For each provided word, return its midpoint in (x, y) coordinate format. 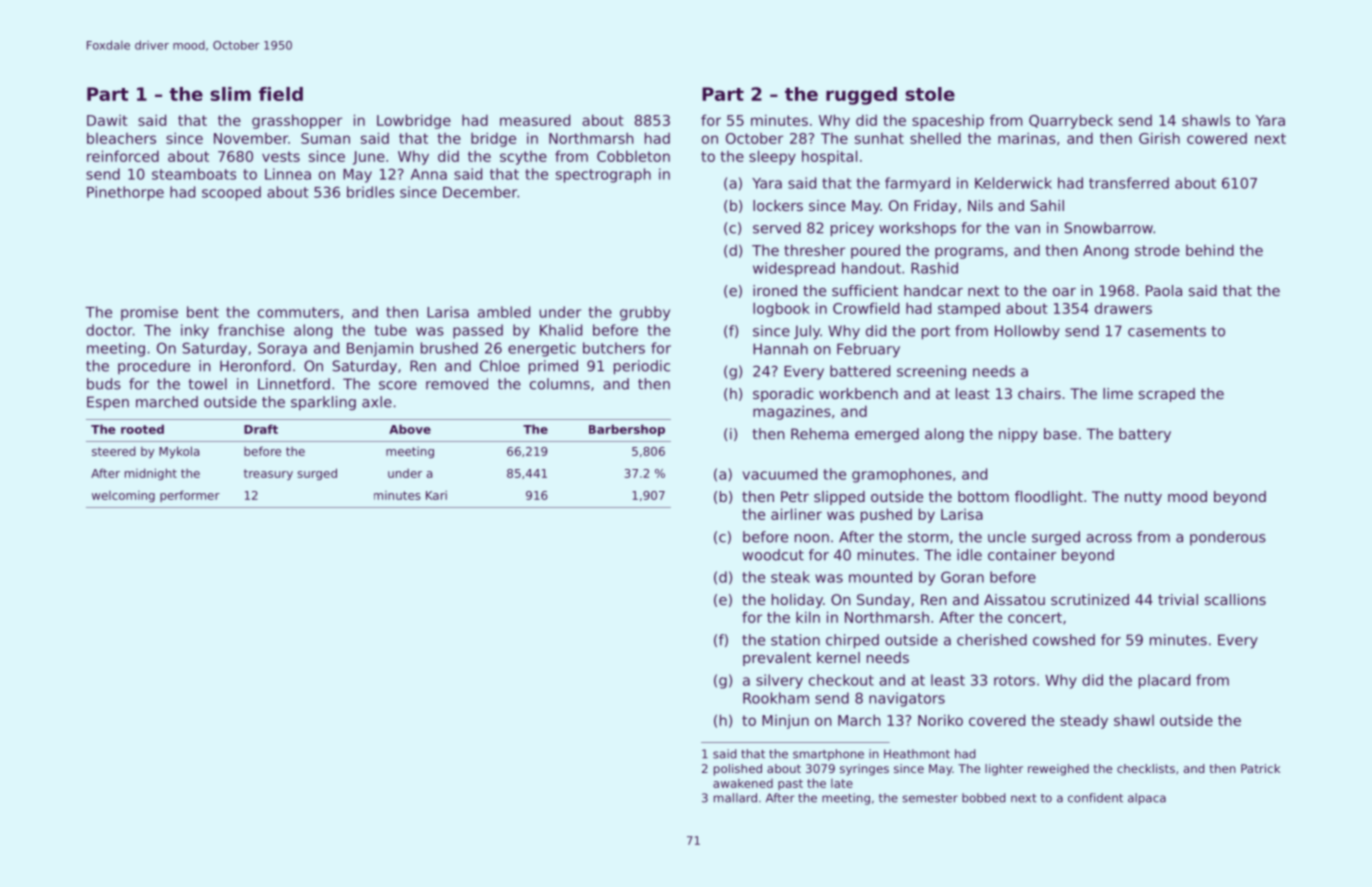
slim (230, 94)
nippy (1018, 435)
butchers (614, 348)
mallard (735, 798)
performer (190, 496)
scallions (1235, 599)
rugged (861, 96)
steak (790, 577)
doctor (109, 330)
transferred (1129, 183)
